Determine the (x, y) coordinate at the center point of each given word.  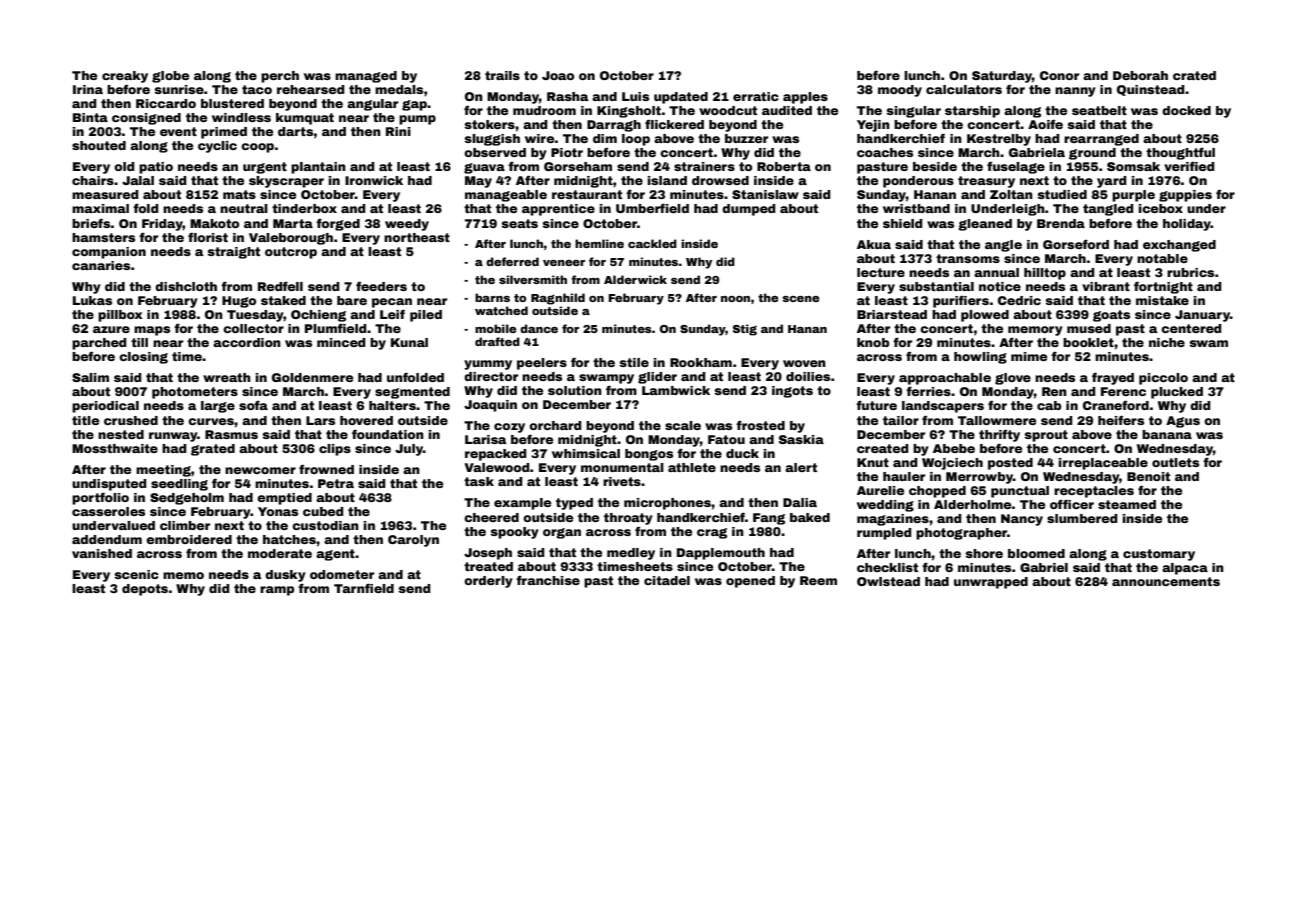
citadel (667, 580)
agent (335, 555)
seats (519, 223)
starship (972, 112)
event (178, 131)
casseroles (108, 511)
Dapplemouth (721, 554)
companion (109, 253)
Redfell (280, 286)
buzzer (746, 138)
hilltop (1045, 274)
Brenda (1061, 223)
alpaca (1185, 569)
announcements (1166, 581)
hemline (599, 243)
